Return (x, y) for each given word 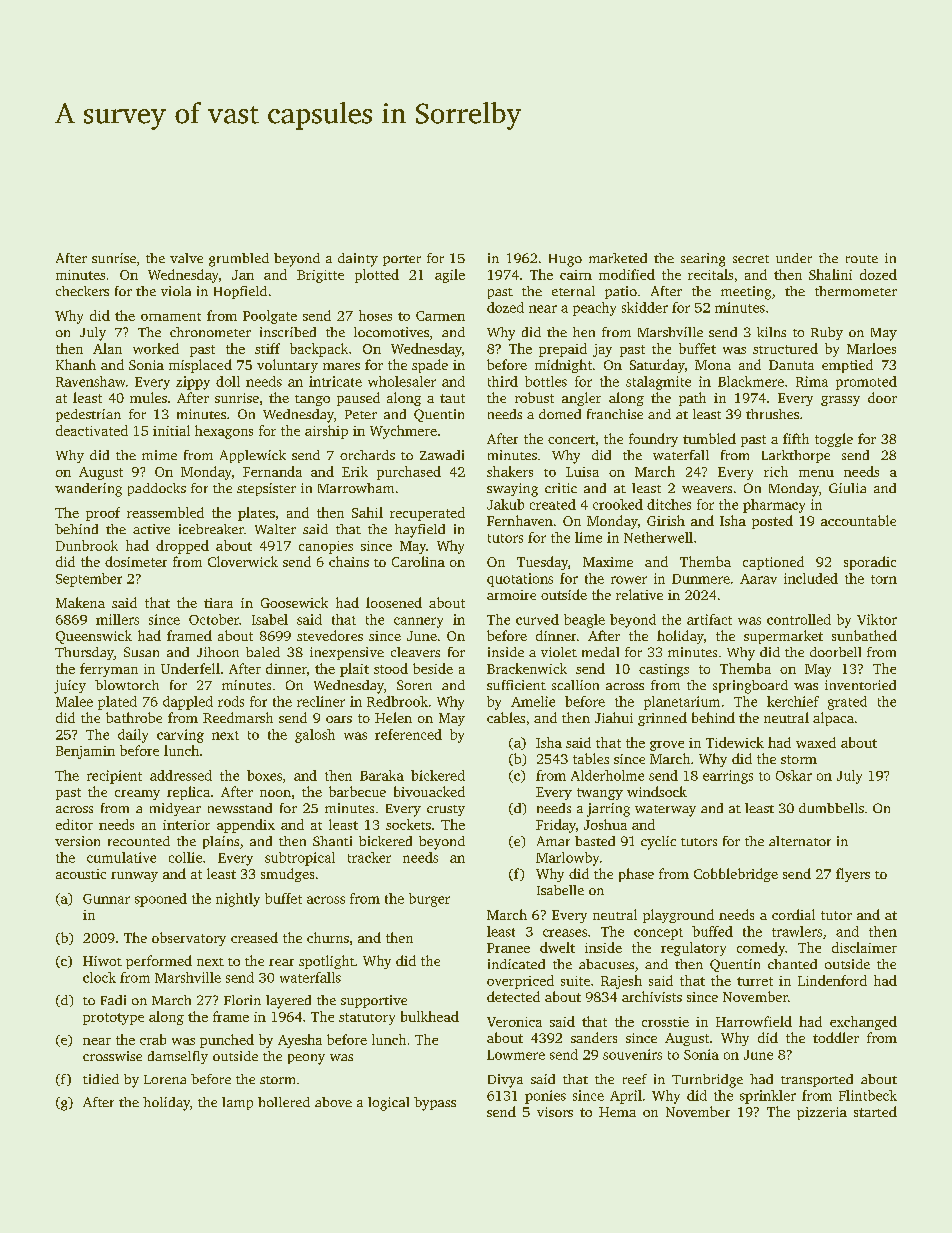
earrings (728, 777)
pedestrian (88, 415)
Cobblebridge (736, 875)
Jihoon (218, 652)
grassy (840, 401)
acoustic (81, 874)
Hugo (565, 260)
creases (565, 933)
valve (186, 258)
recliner (321, 701)
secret (751, 259)
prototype (113, 1019)
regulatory (693, 949)
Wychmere (403, 432)
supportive (374, 1001)
